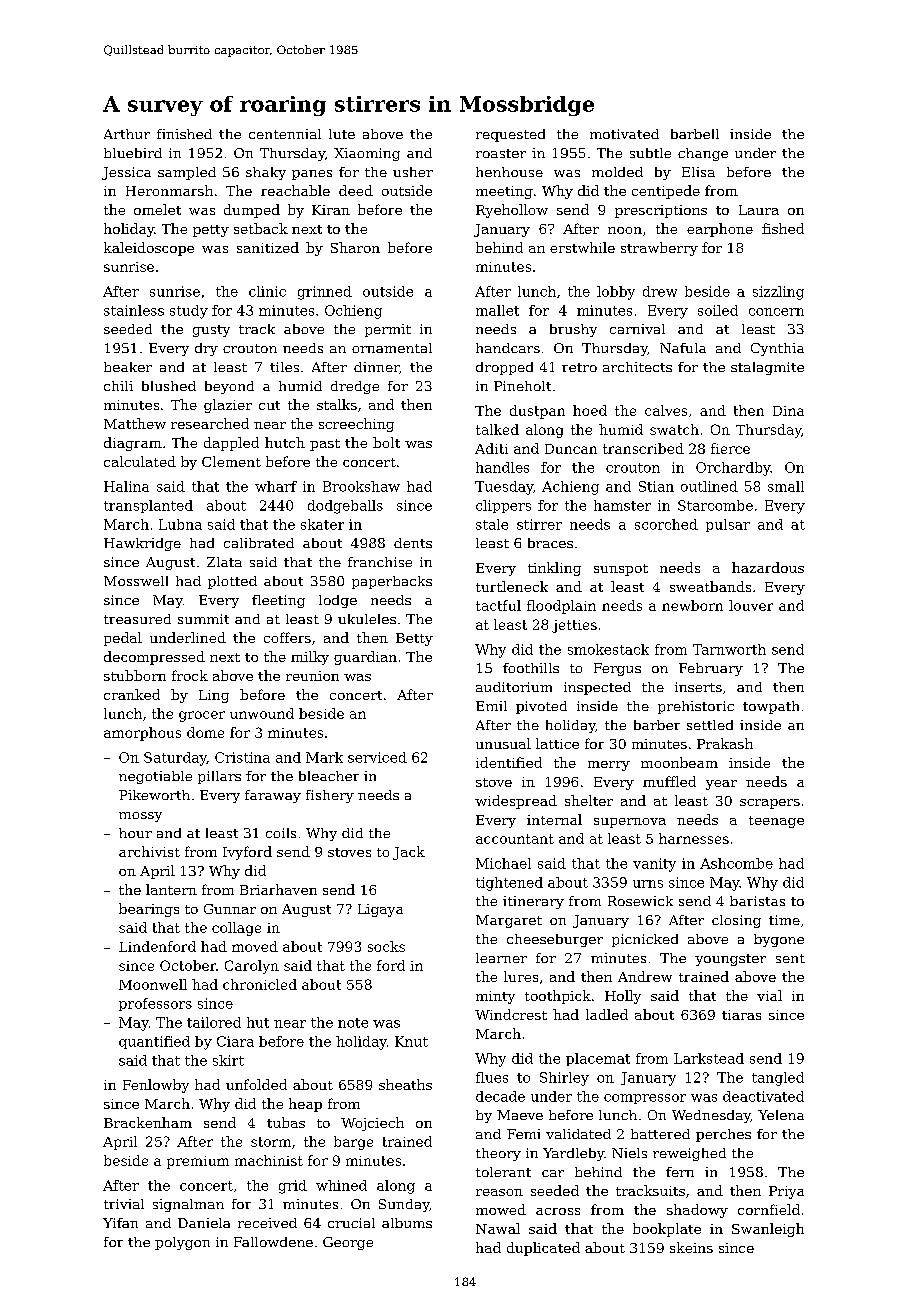 This screenshot has height=1316, width=908. What do you see at coordinates (710, 586) in the screenshot?
I see `sweatbands` at bounding box center [710, 586].
